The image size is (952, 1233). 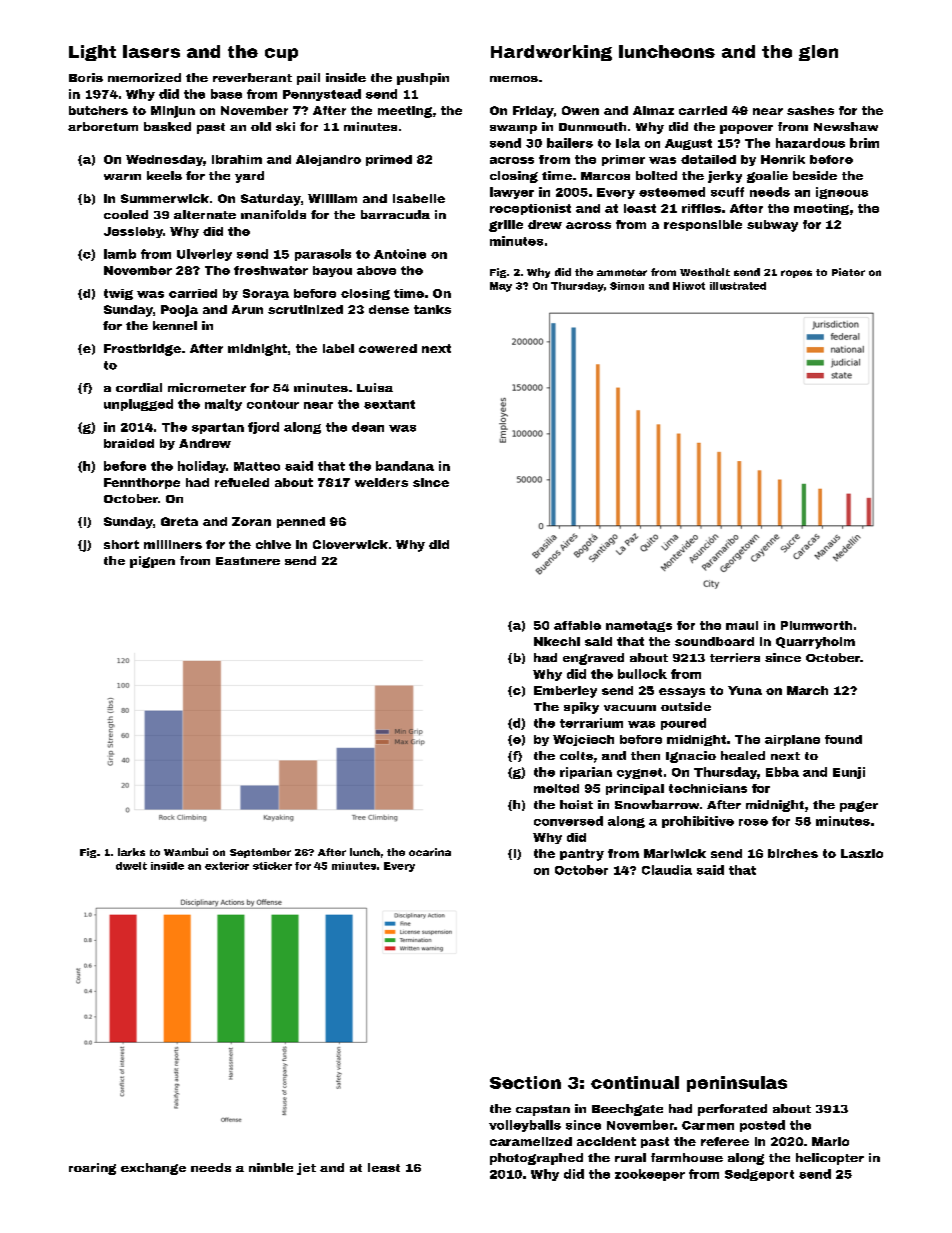 I want to click on lasers, so click(x=151, y=51).
